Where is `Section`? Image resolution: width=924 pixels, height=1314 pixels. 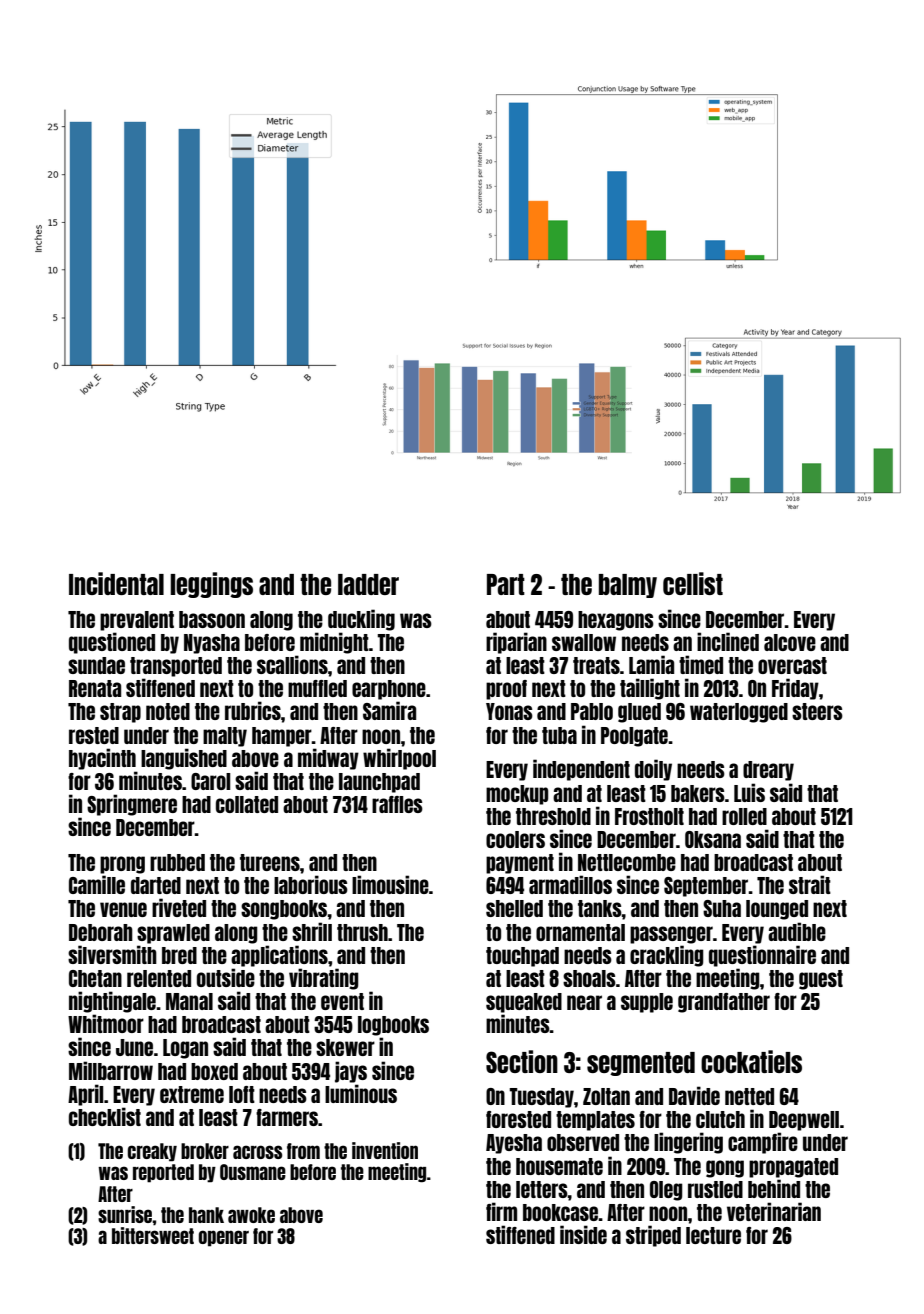
Section is located at coordinates (522, 1061).
